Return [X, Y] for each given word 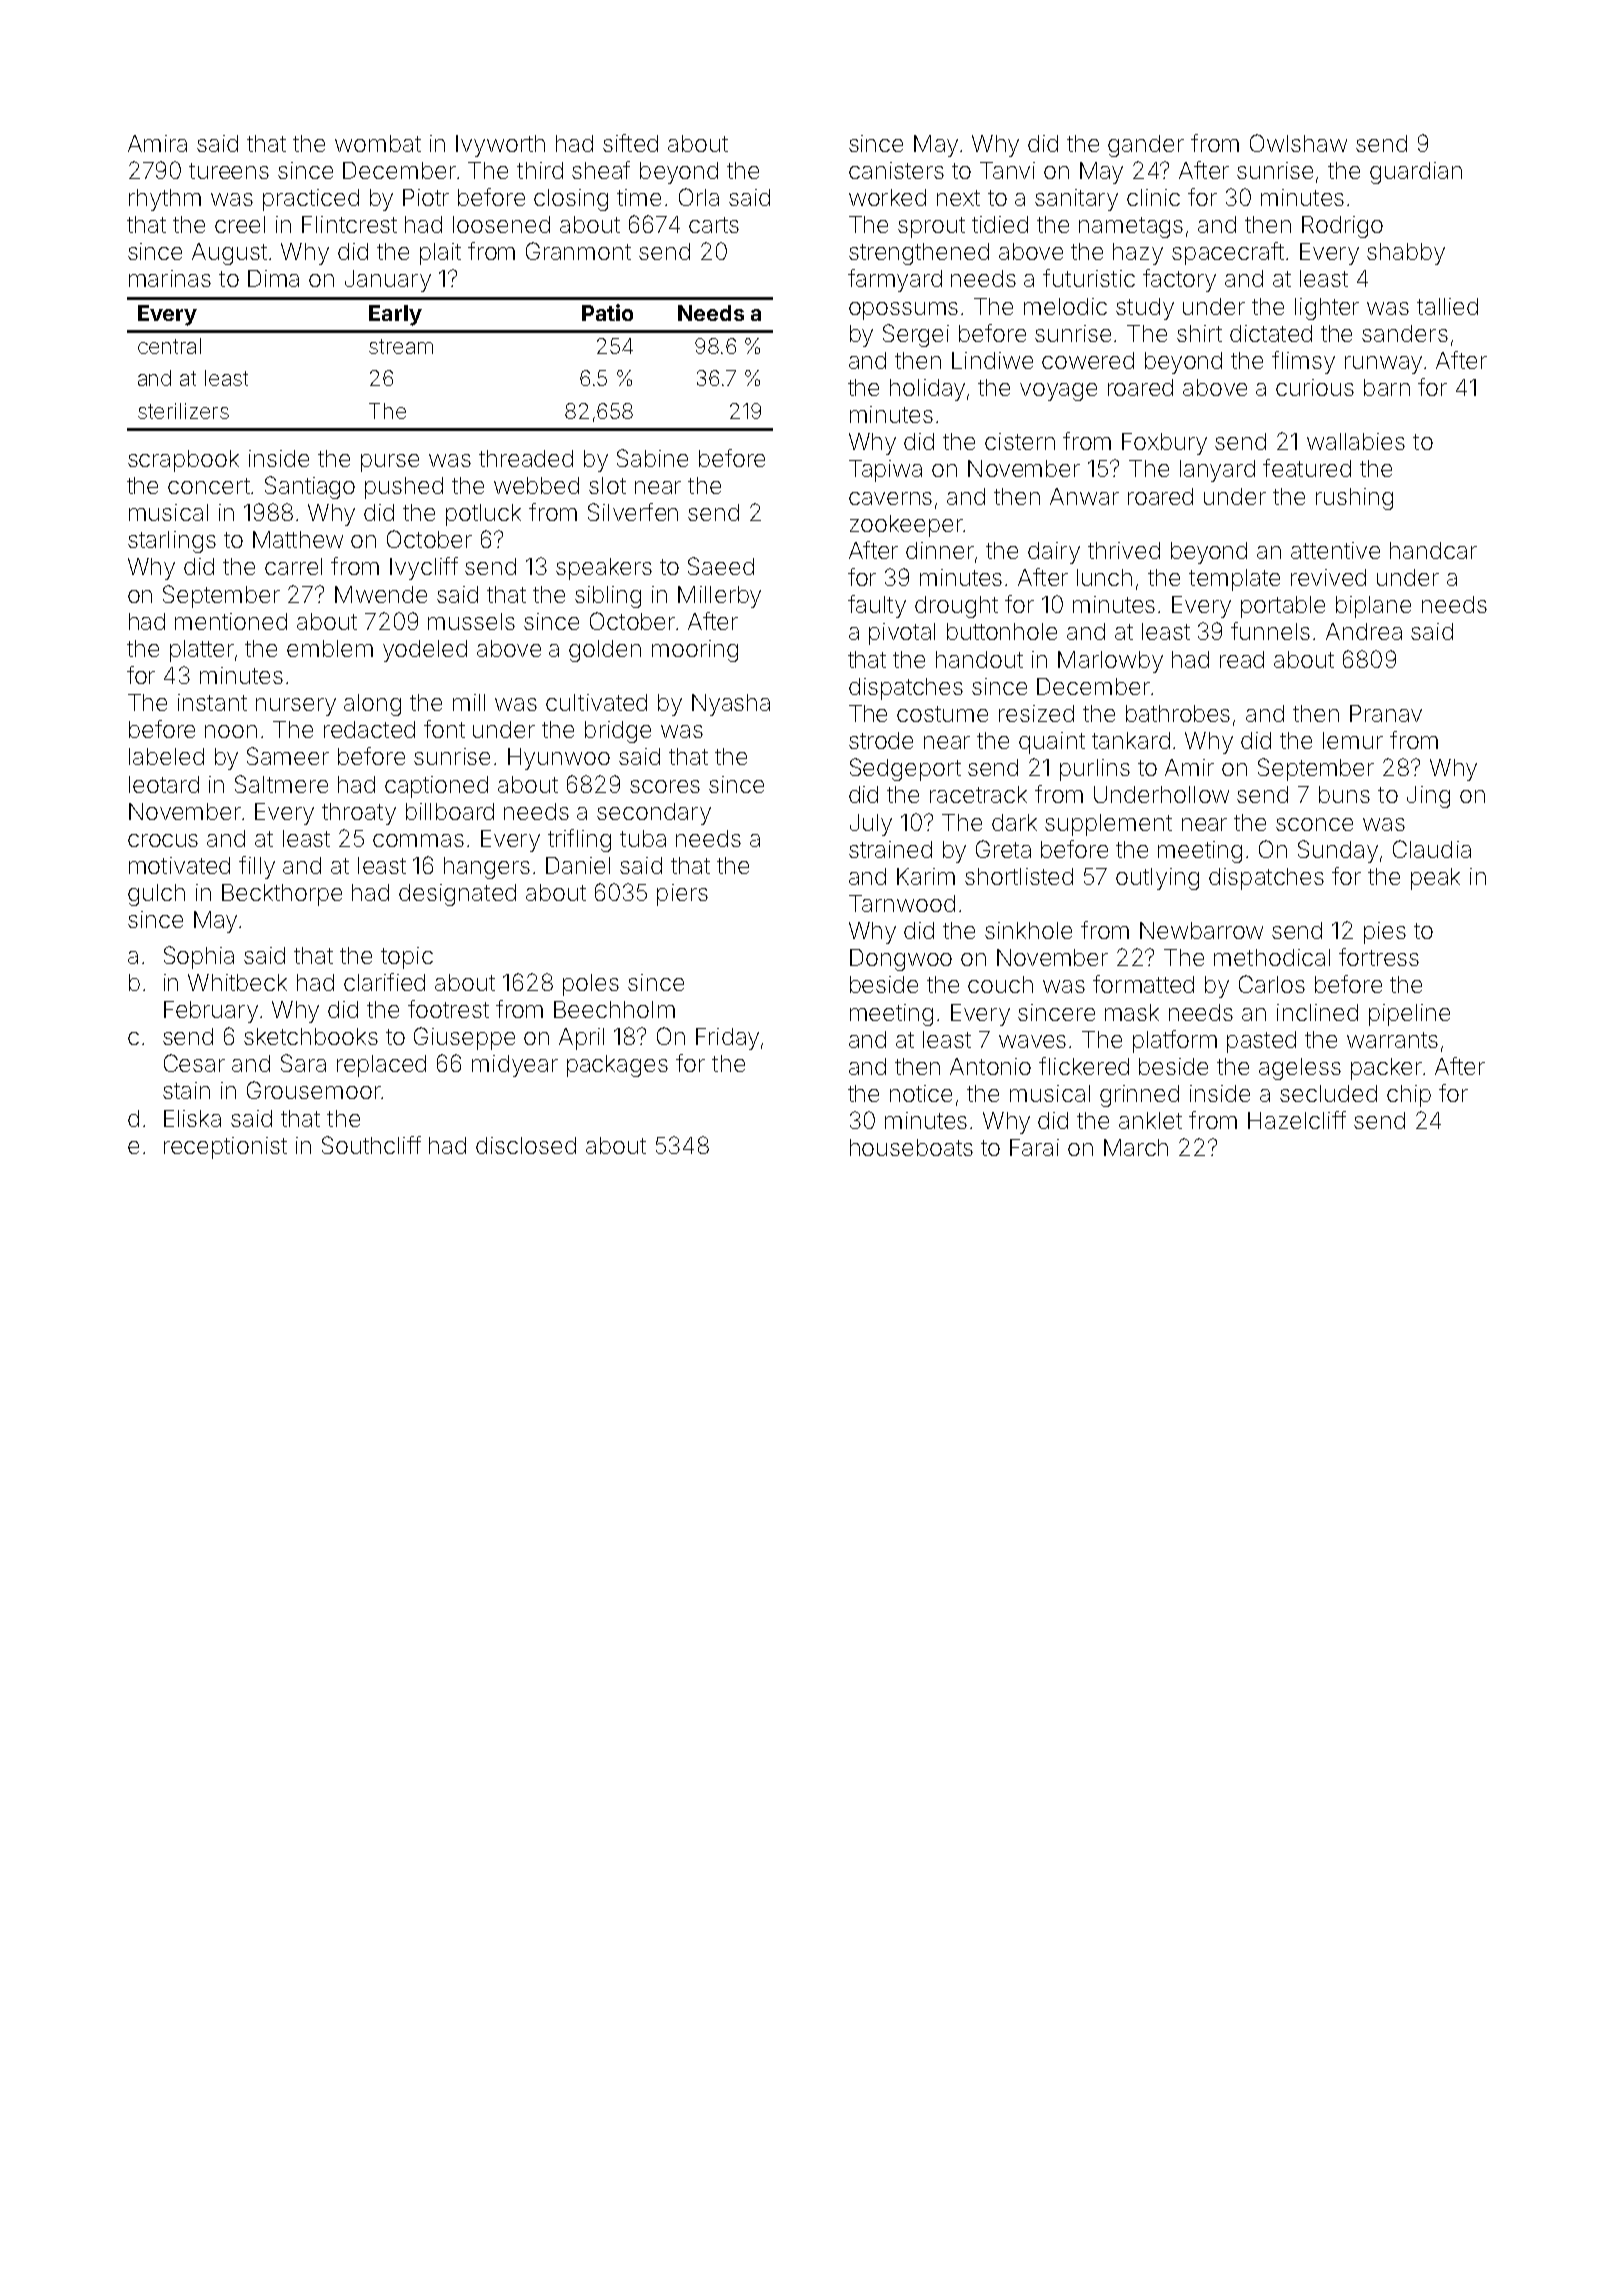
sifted [630, 143]
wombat [378, 143]
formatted [1143, 984]
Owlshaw [1298, 143]
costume [942, 714]
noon [231, 731]
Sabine [652, 458]
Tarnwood [902, 903]
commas [418, 840]
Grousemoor [314, 1090]
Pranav [1386, 713]
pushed [404, 488]
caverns [890, 498]
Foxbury [1164, 444]
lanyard [1217, 471]
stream [401, 346]
